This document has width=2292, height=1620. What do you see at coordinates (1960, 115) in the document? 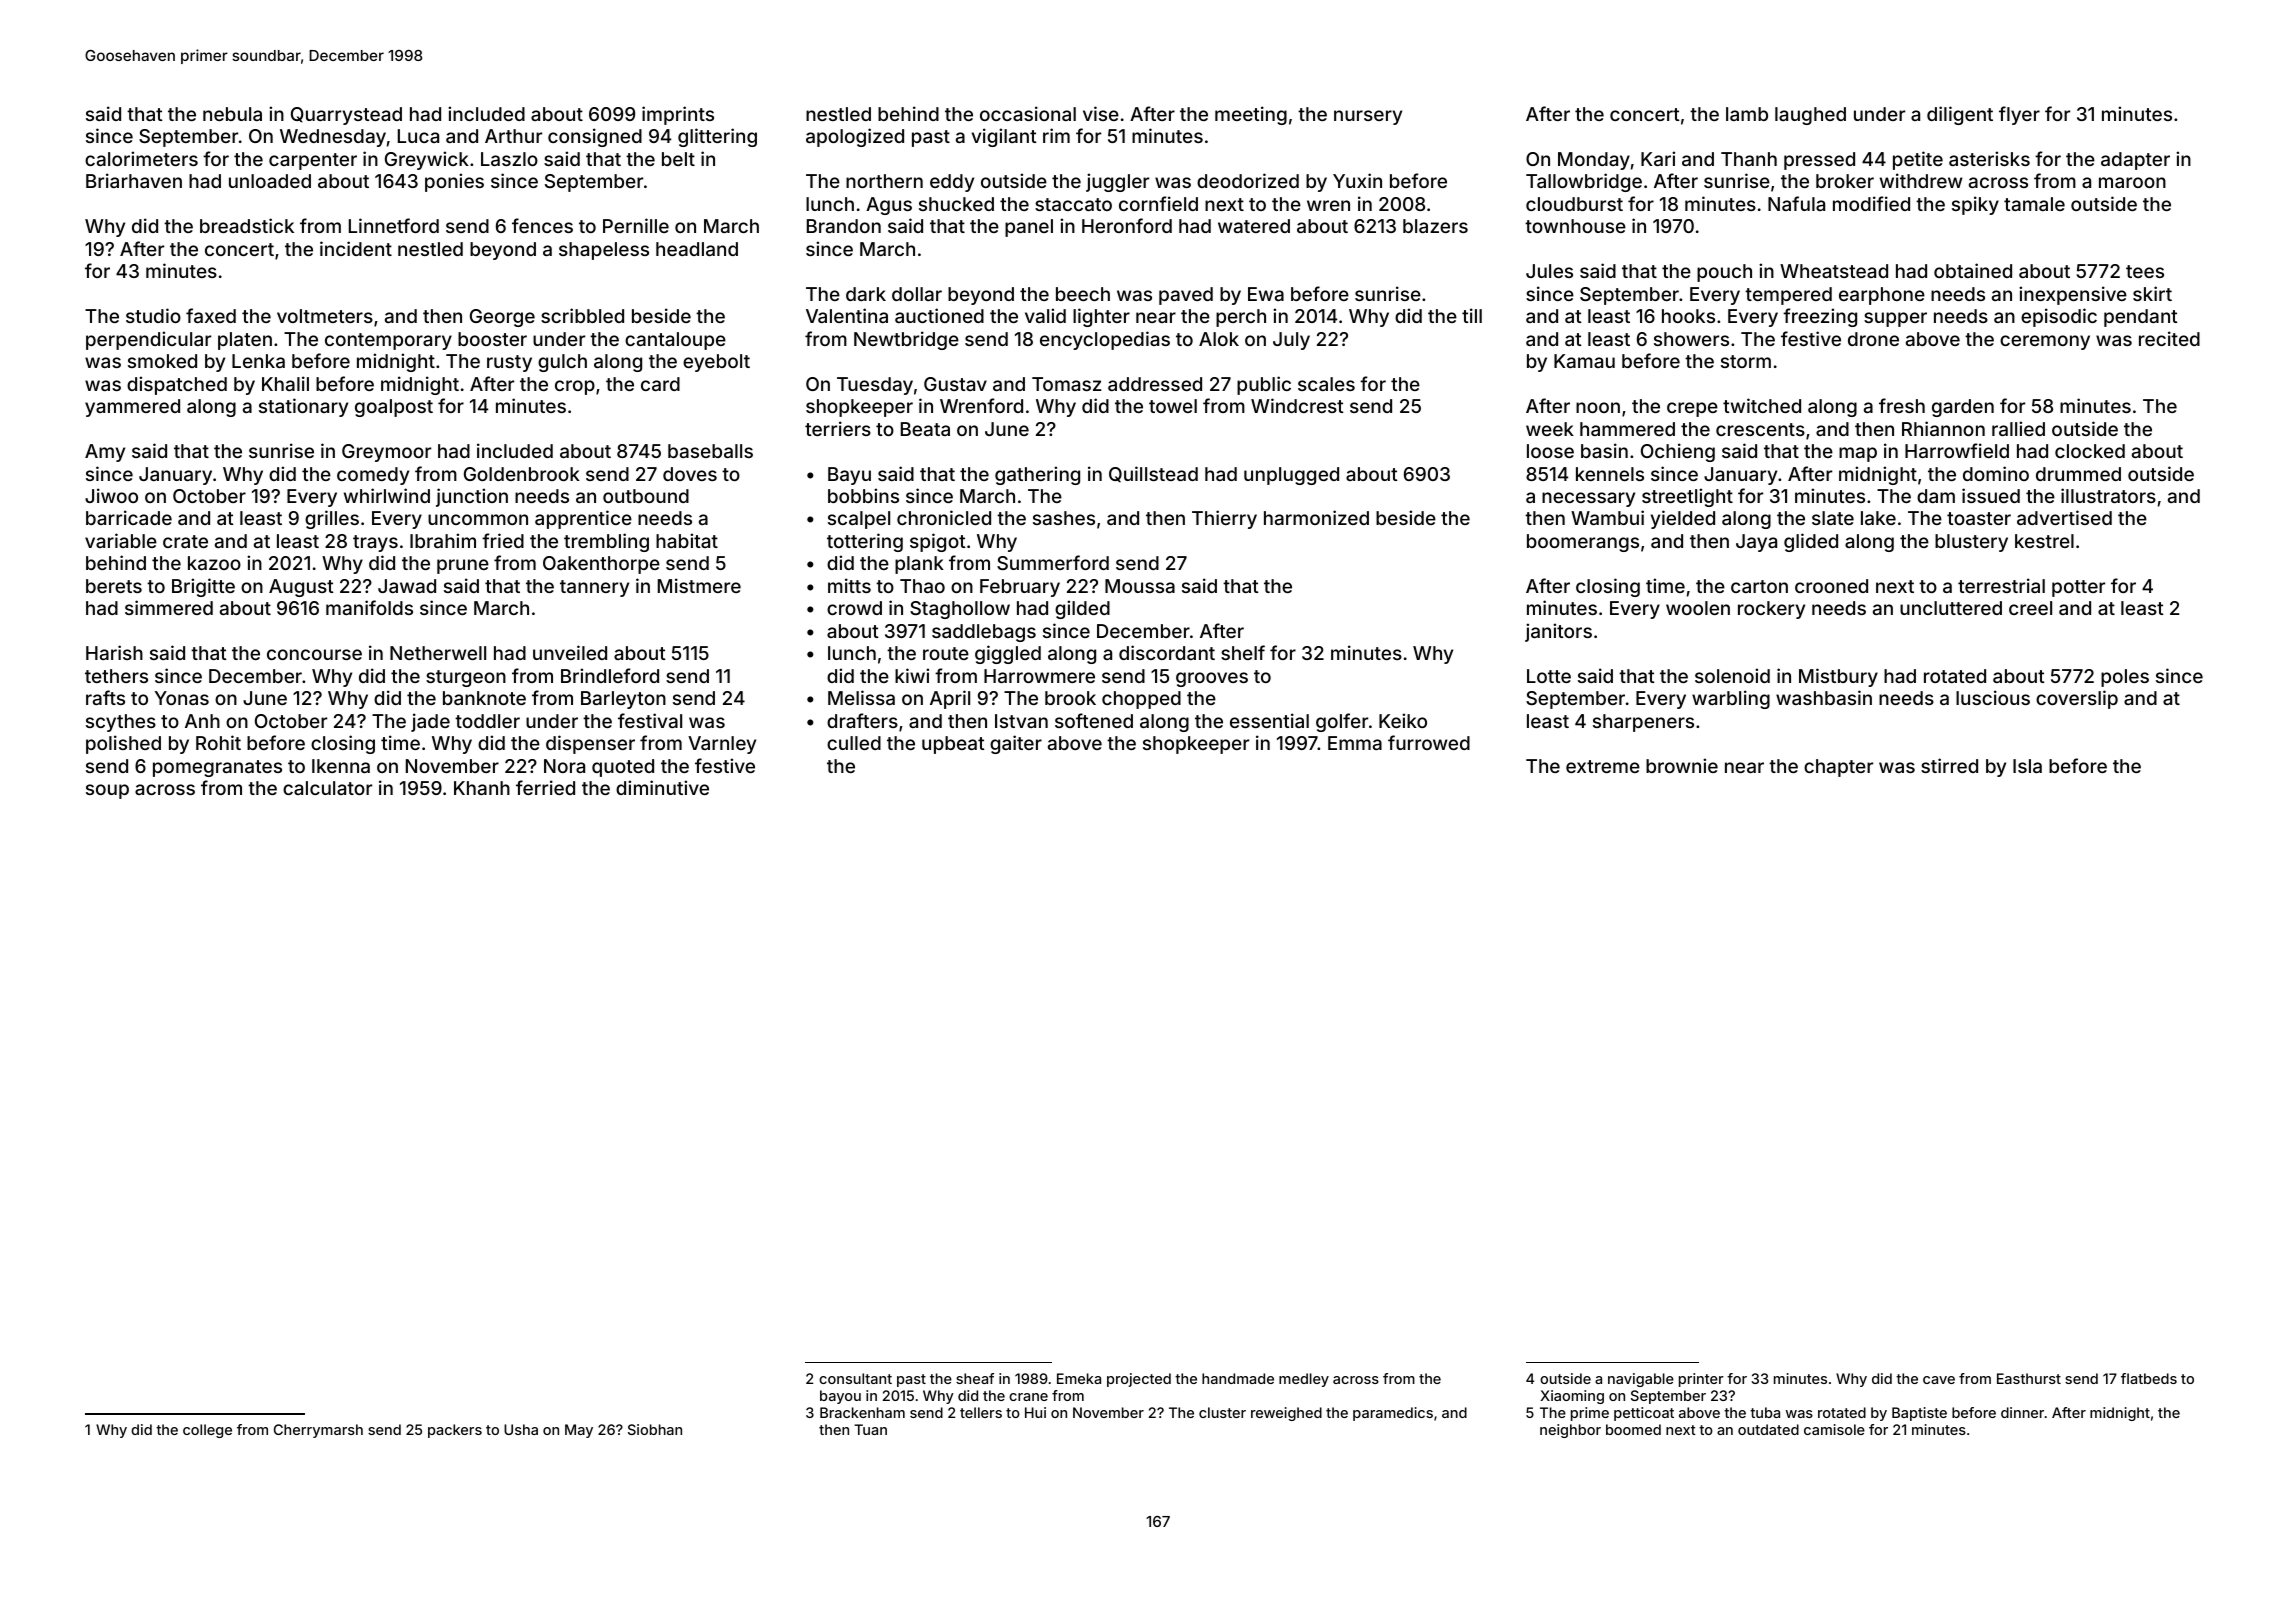
I see `diligent` at bounding box center [1960, 115].
